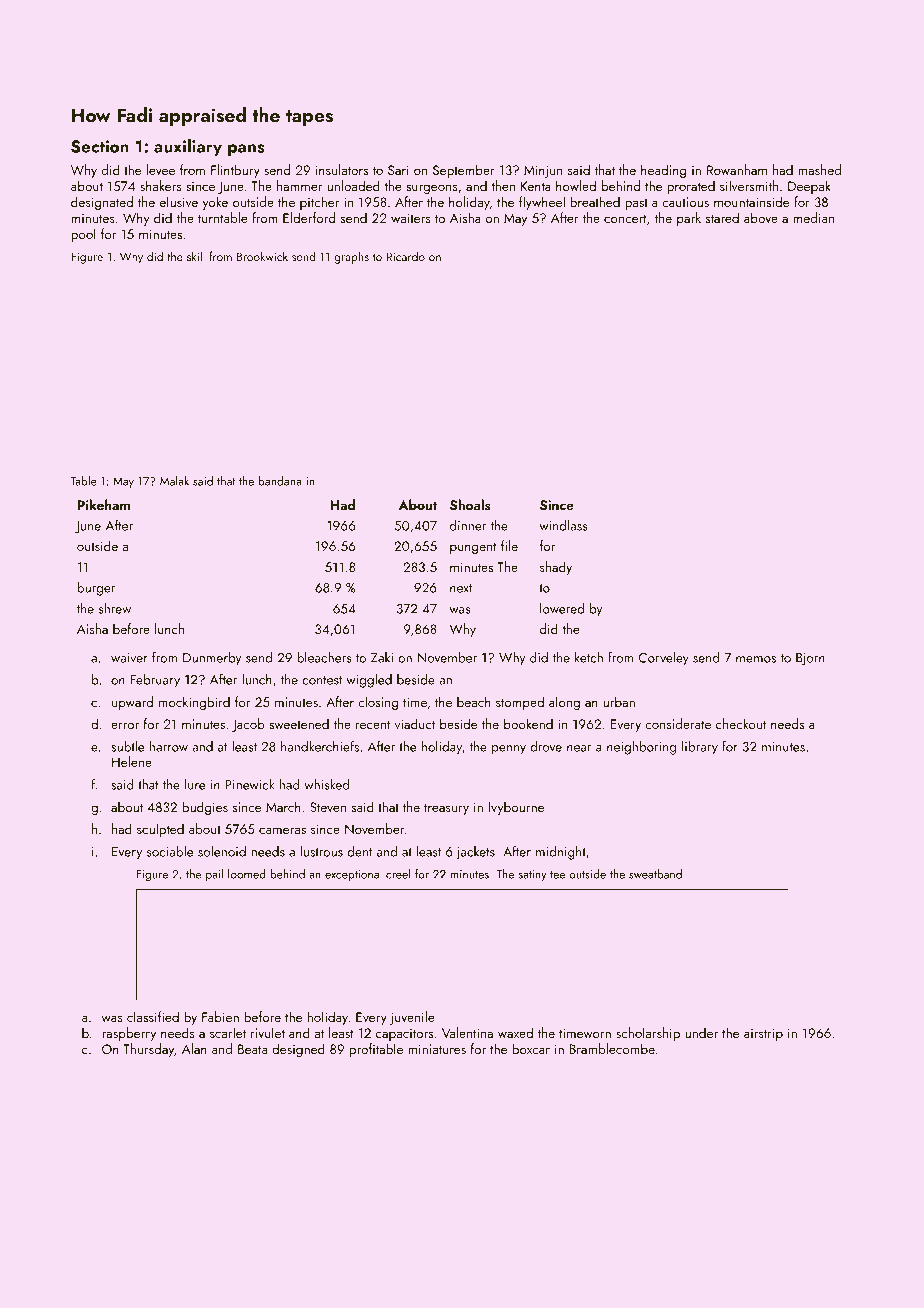 Image resolution: width=924 pixels, height=1308 pixels. I want to click on Thursday, so click(149, 1050).
